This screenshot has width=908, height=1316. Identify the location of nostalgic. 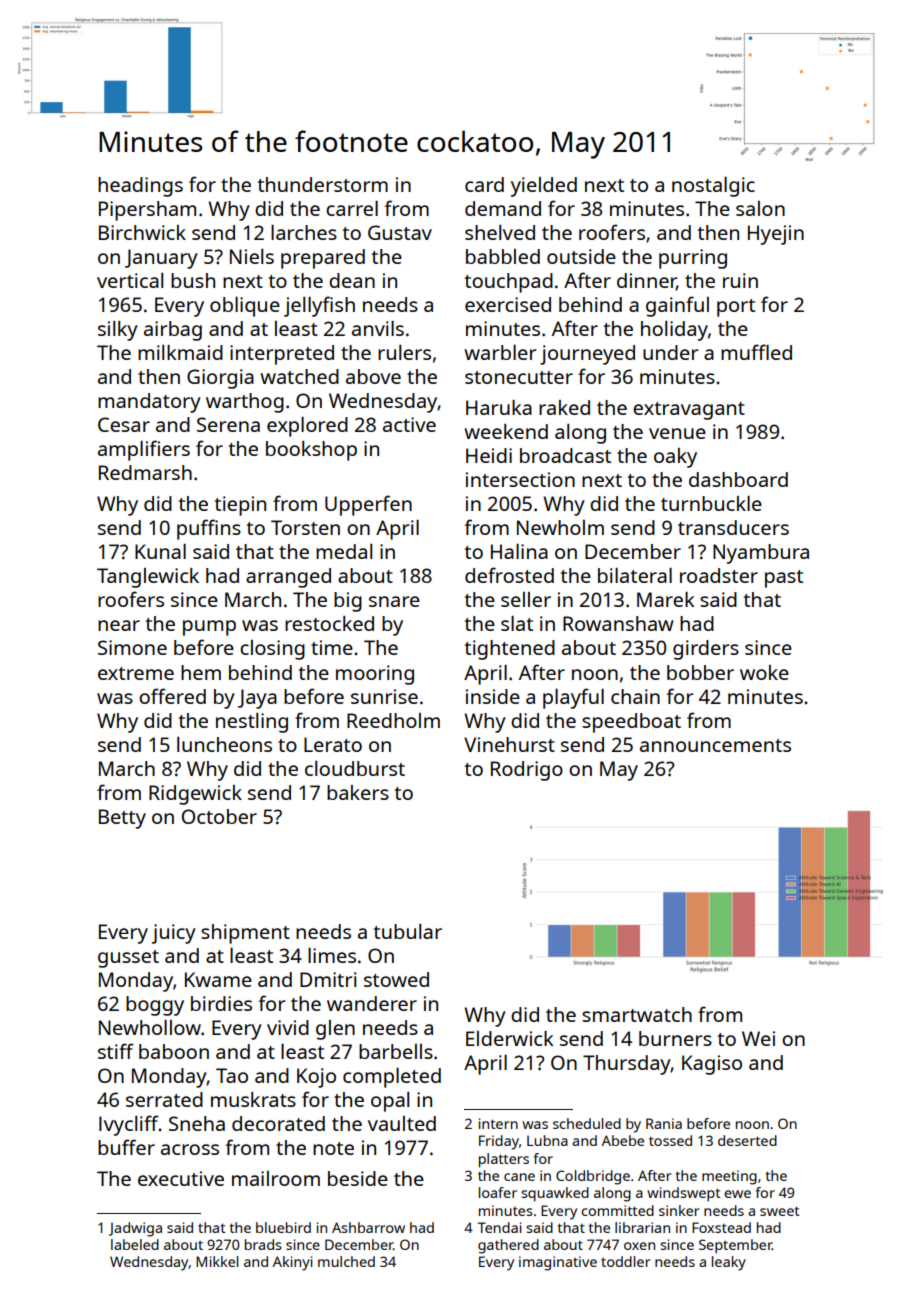
(713, 187).
